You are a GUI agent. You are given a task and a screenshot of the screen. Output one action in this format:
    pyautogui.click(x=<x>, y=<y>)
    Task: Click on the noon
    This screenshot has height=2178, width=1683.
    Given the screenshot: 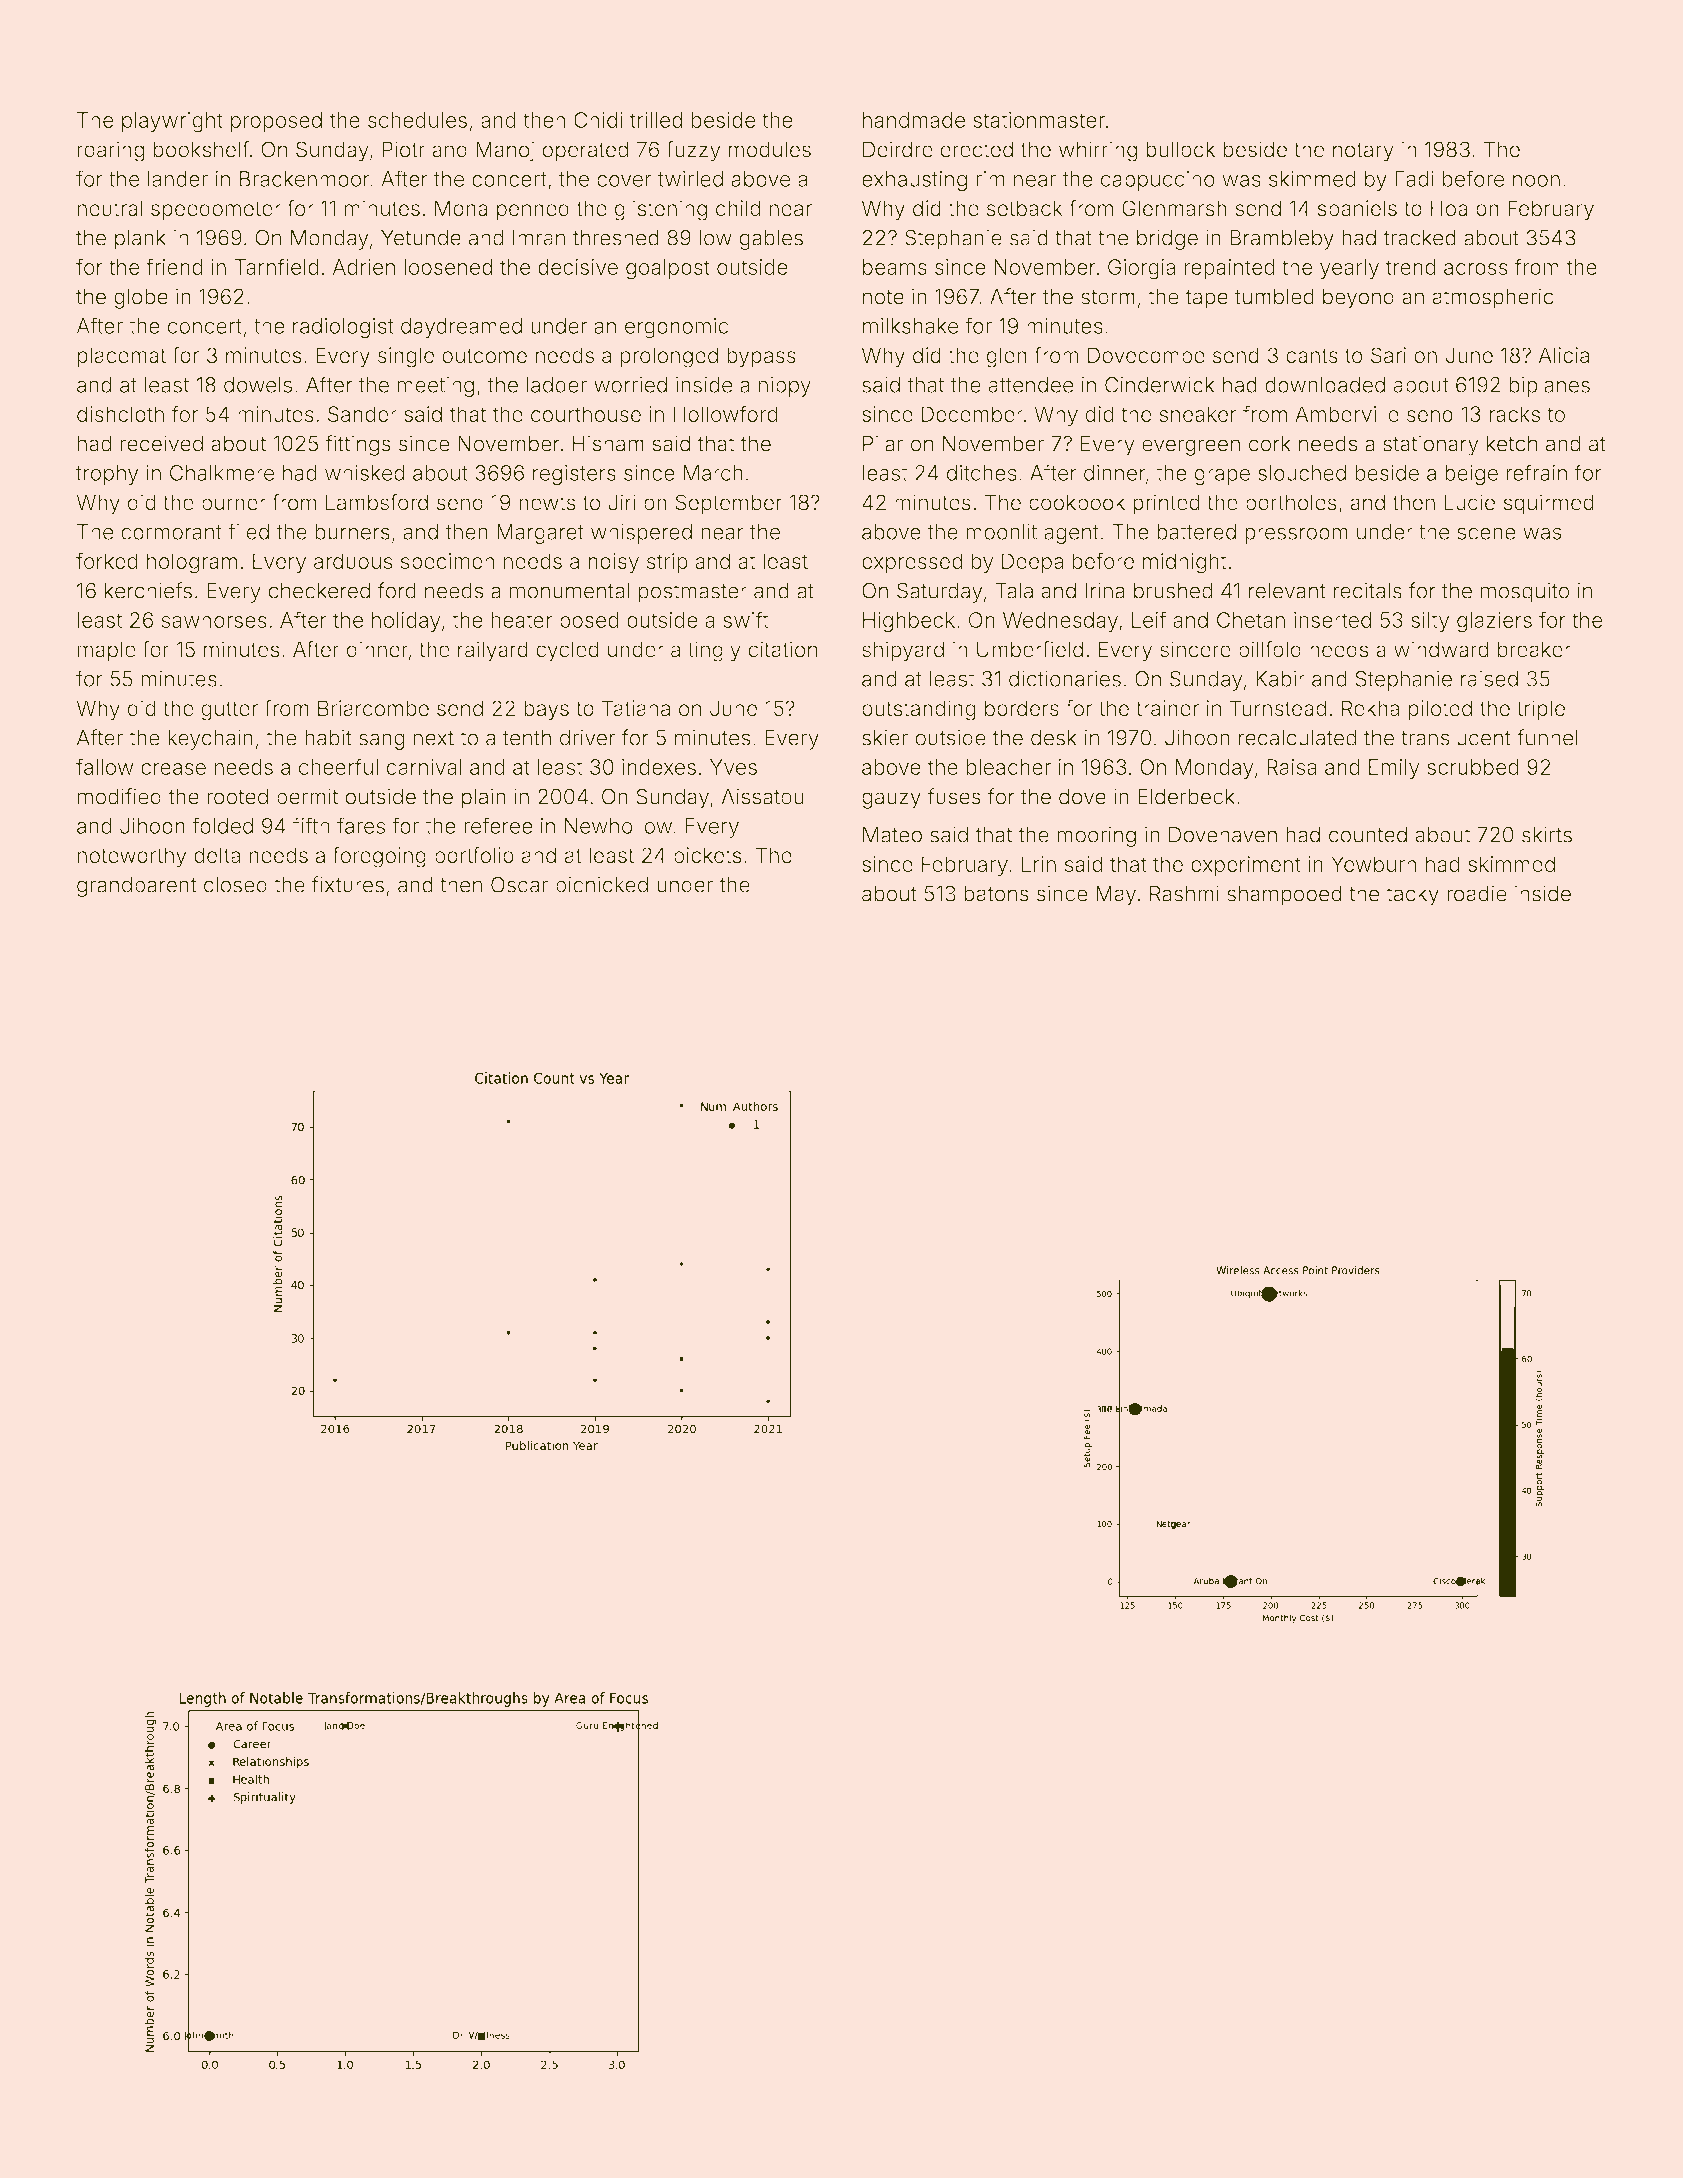 What is the action you would take?
    pyautogui.click(x=1536, y=181)
